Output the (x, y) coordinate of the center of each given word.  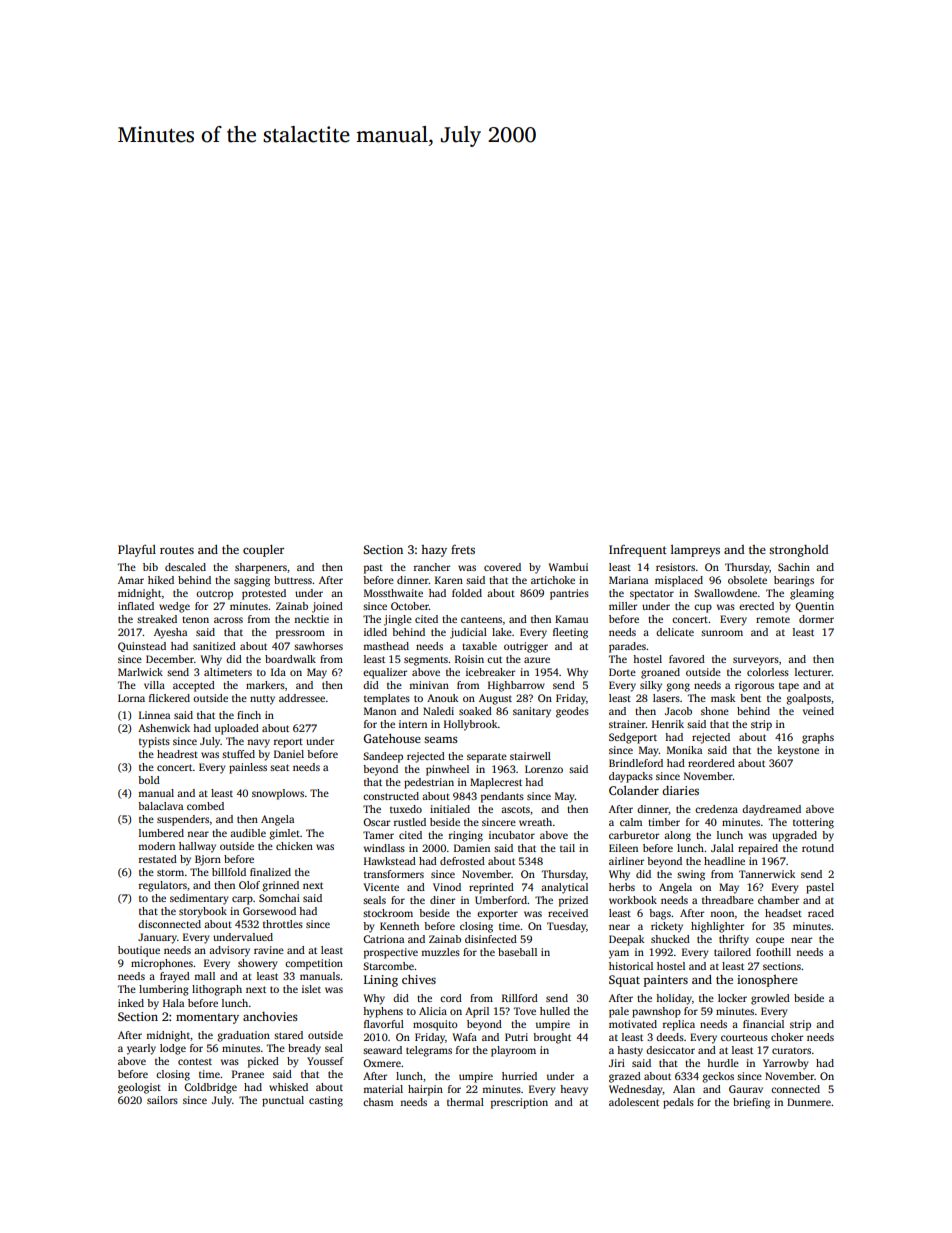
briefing (751, 1103)
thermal (465, 1102)
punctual (283, 1101)
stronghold (799, 551)
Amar (131, 580)
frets (463, 549)
